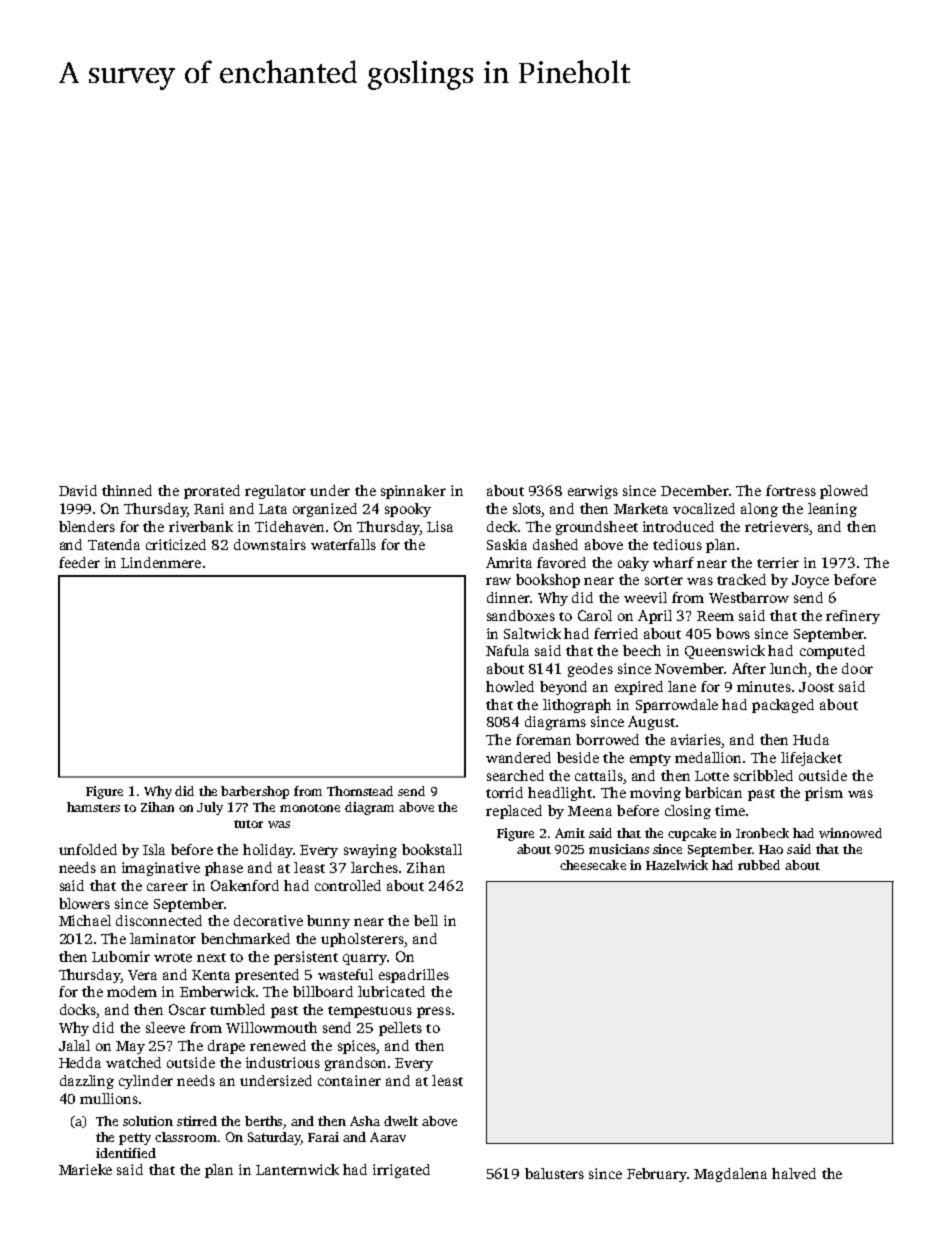 The width and height of the image is (952, 1233). I want to click on raw, so click(498, 581).
